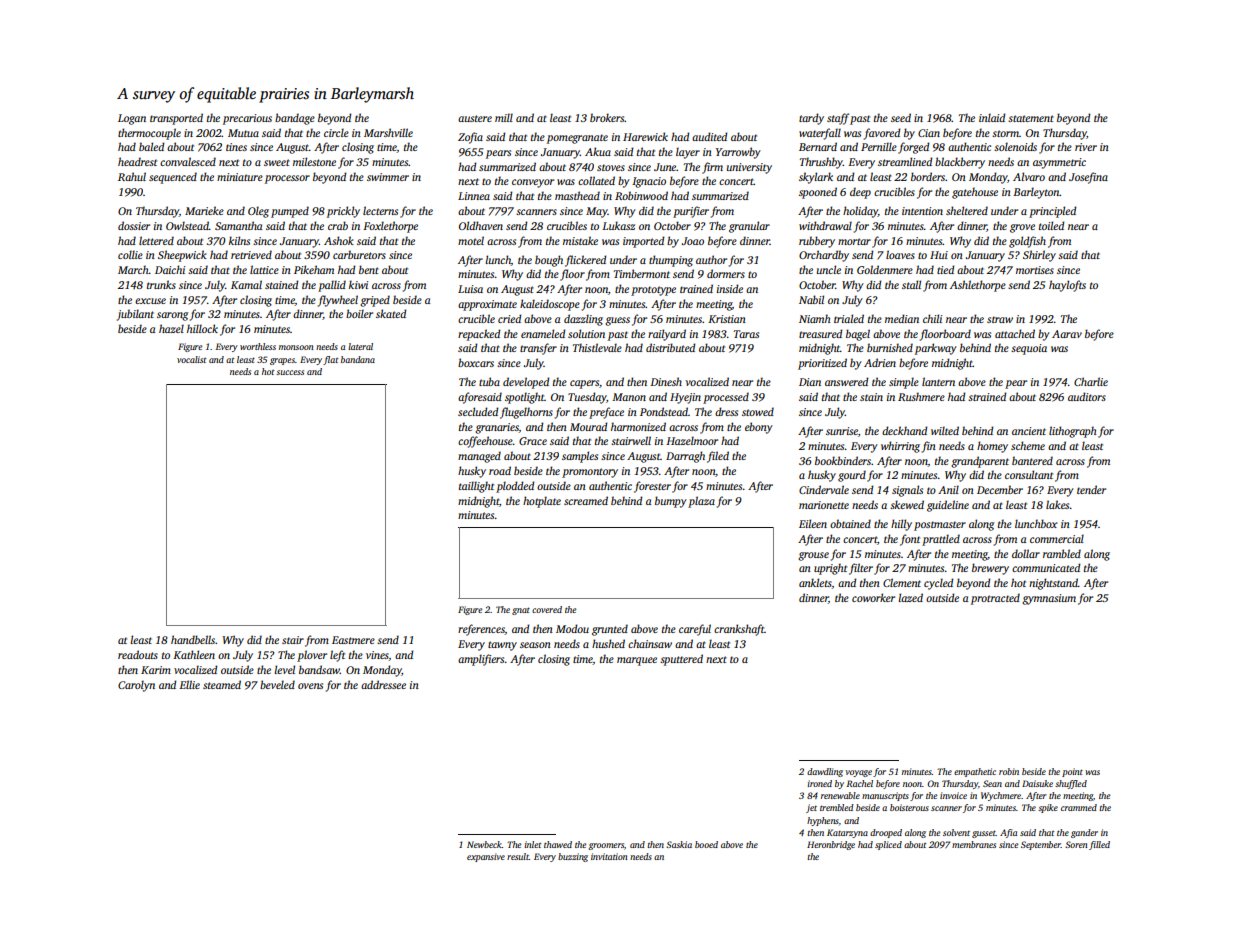 This screenshot has height=952, width=1233. Describe the element at coordinates (192, 359) in the screenshot. I see `vocalist` at that location.
